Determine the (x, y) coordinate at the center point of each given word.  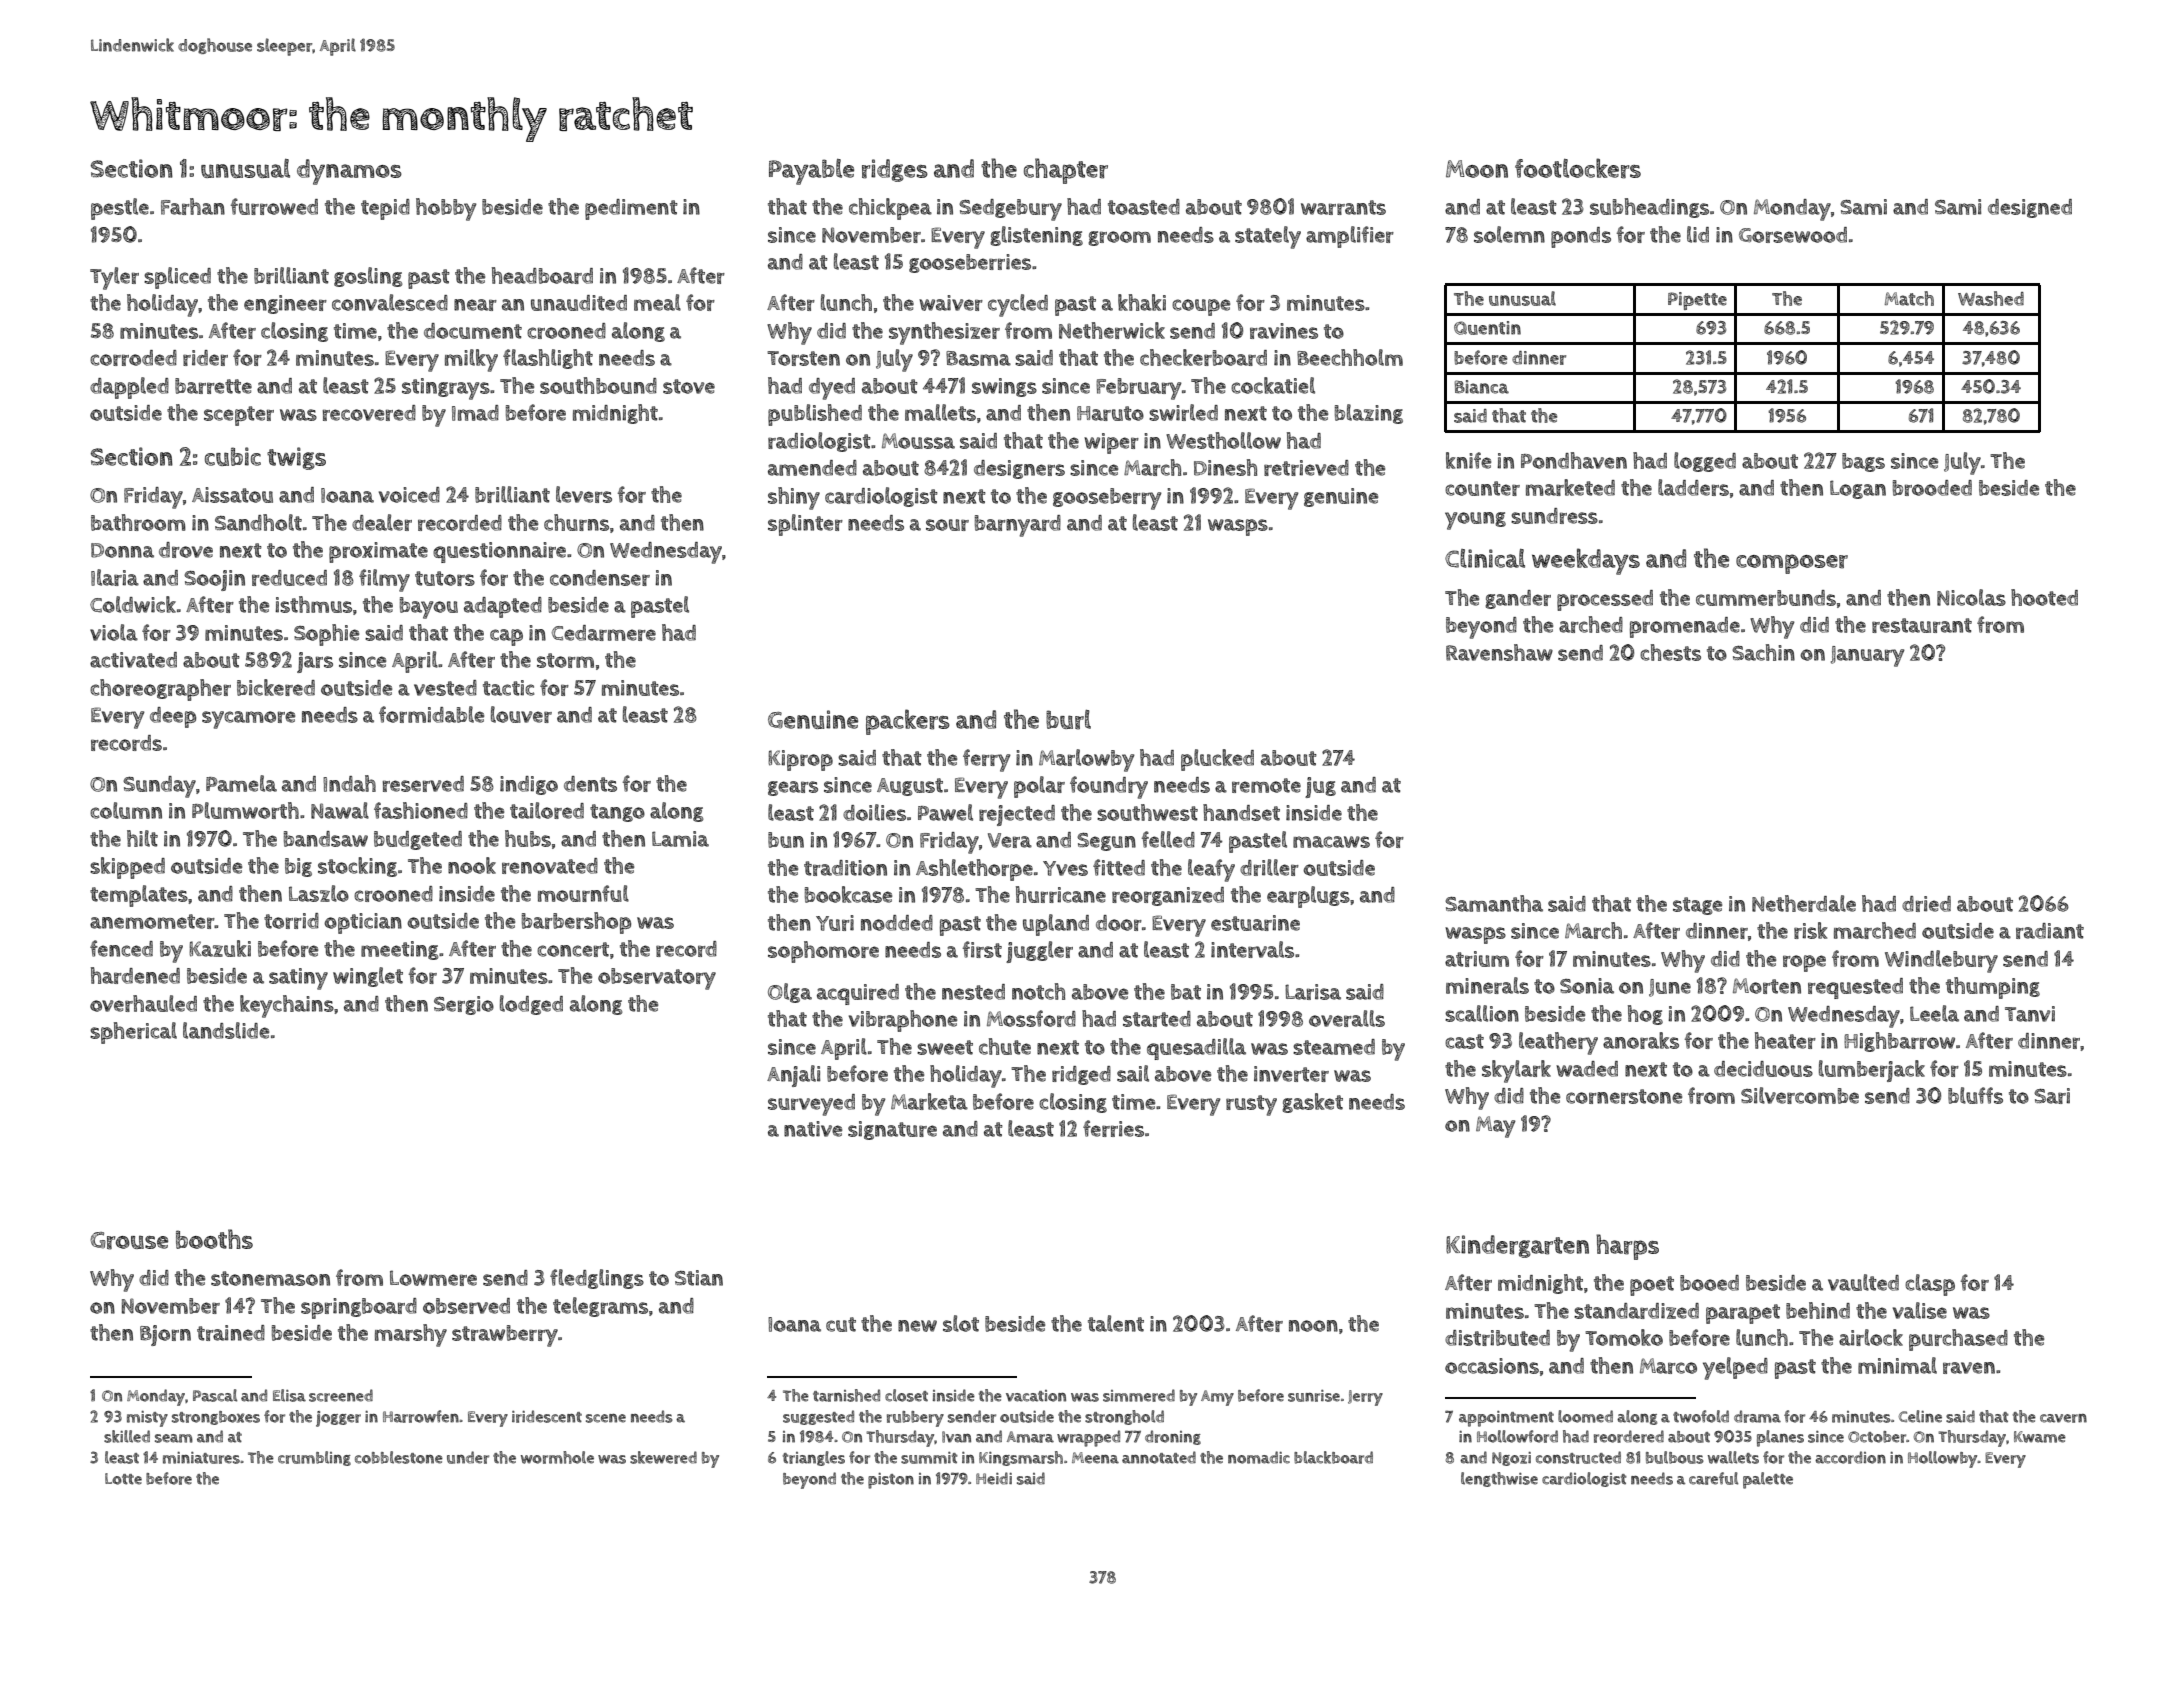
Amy (1217, 1398)
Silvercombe (1800, 1095)
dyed (832, 389)
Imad (475, 413)
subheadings (1649, 208)
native (813, 1129)
